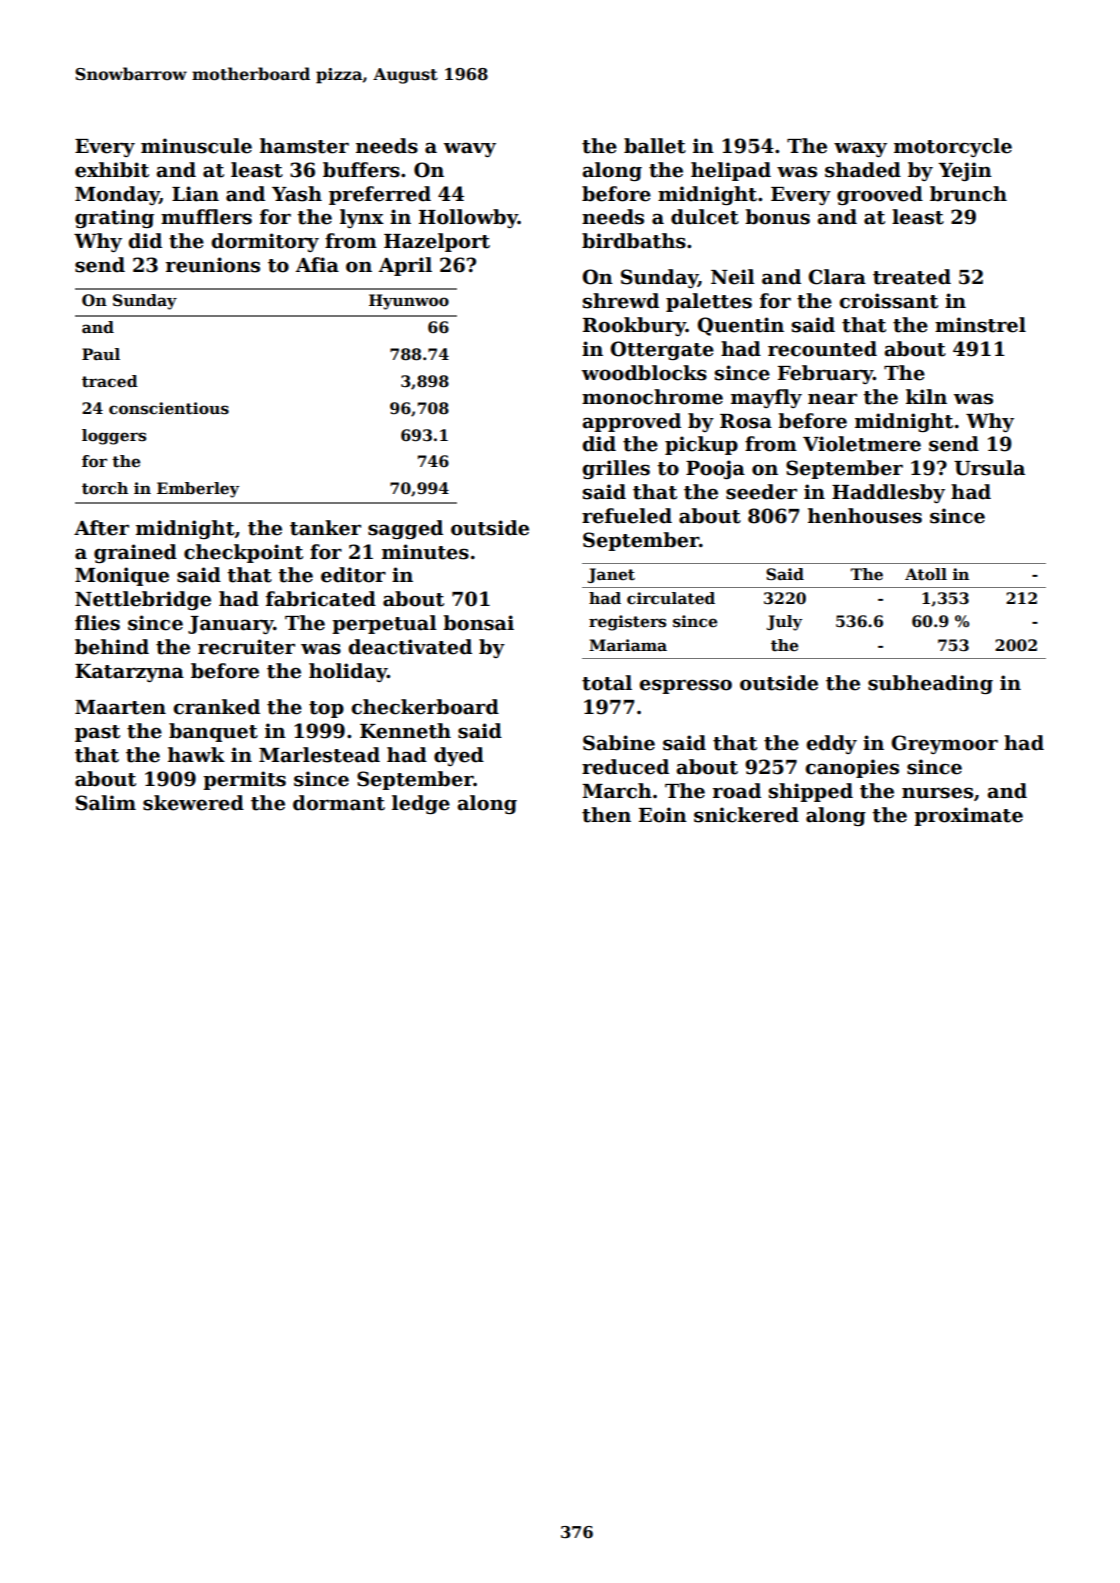  I want to click on minutes, so click(425, 552).
